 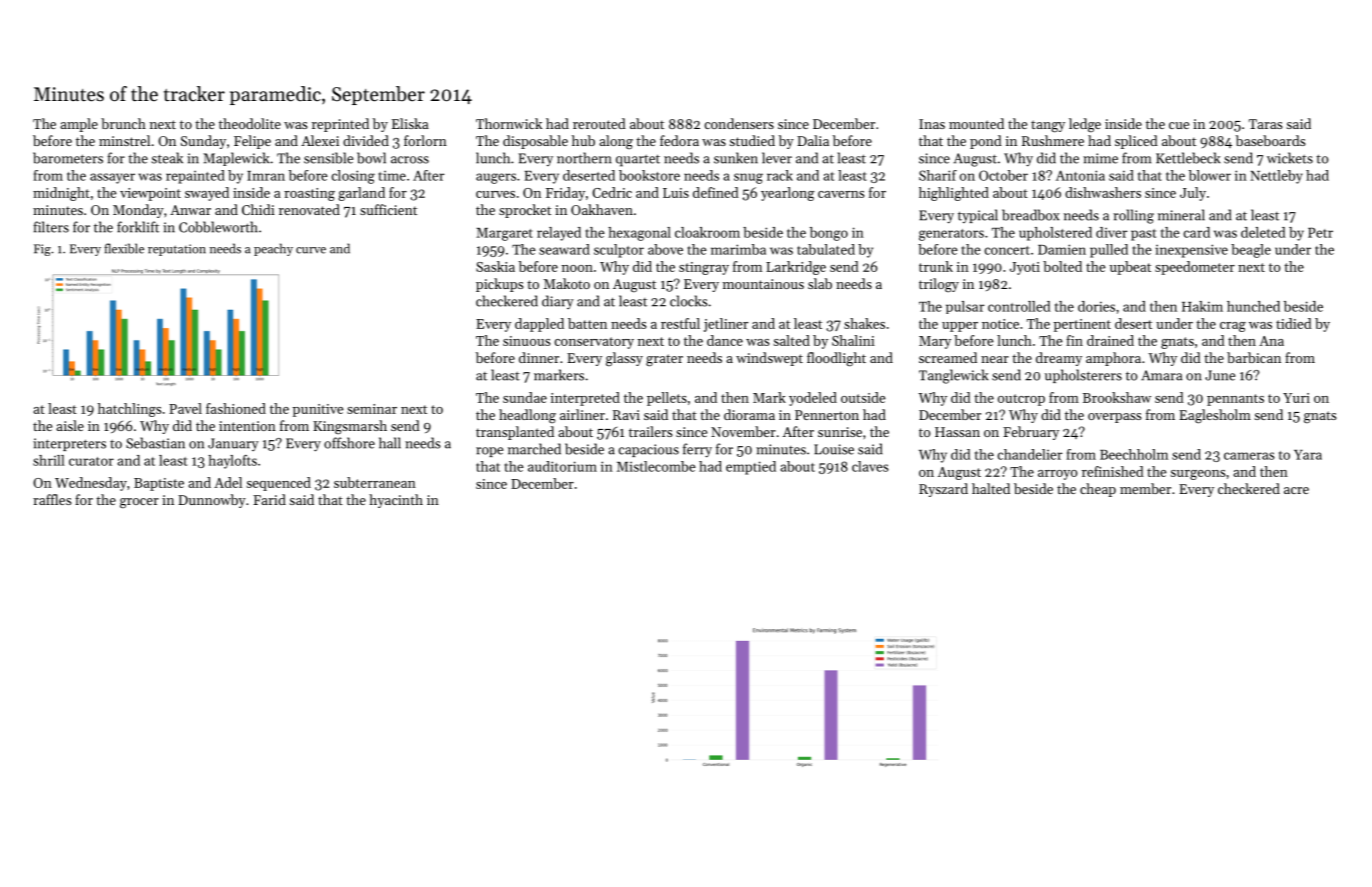 I want to click on seminar, so click(x=372, y=409).
